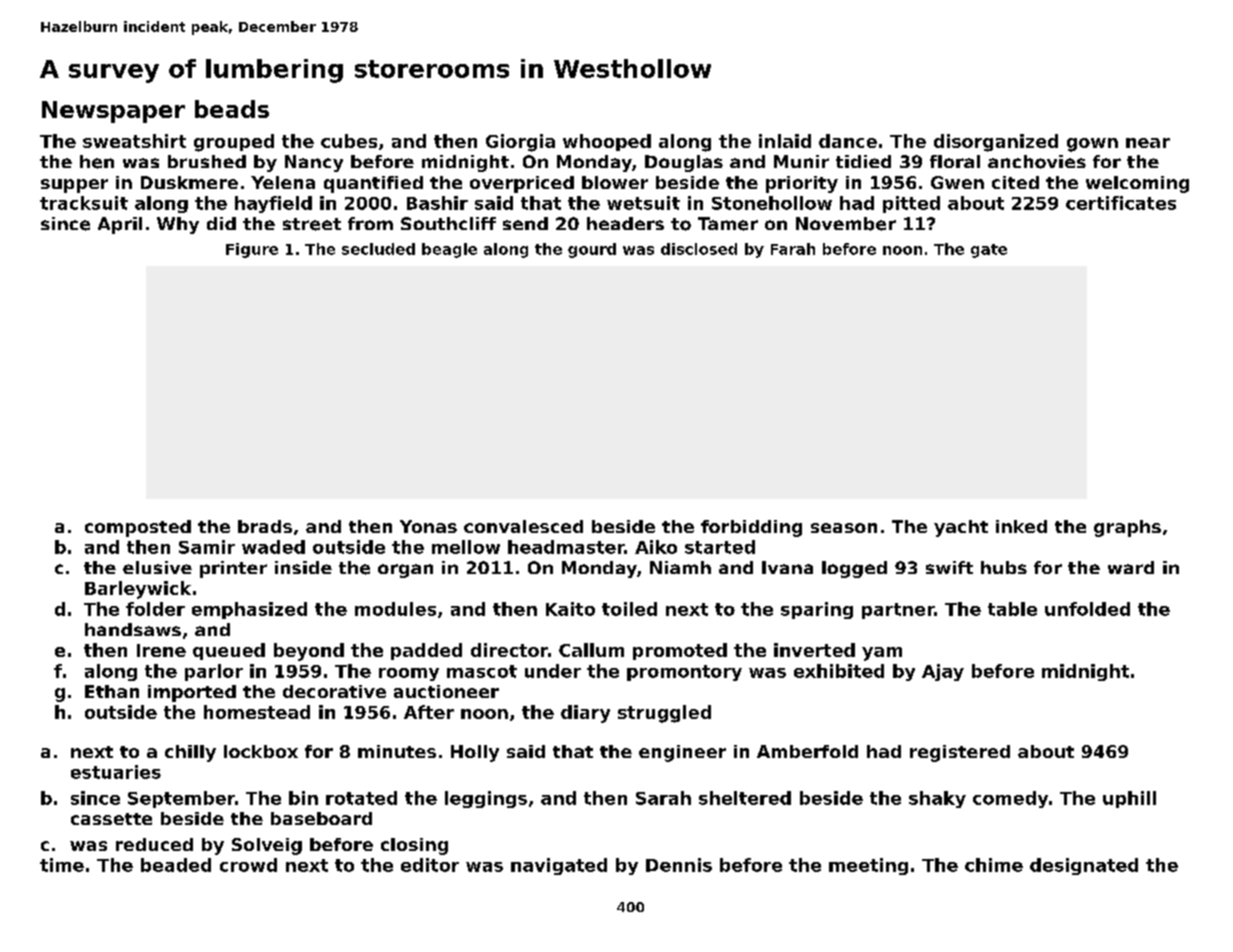 The width and height of the page is (1233, 952). What do you see at coordinates (138, 528) in the page?
I see `composted` at bounding box center [138, 528].
